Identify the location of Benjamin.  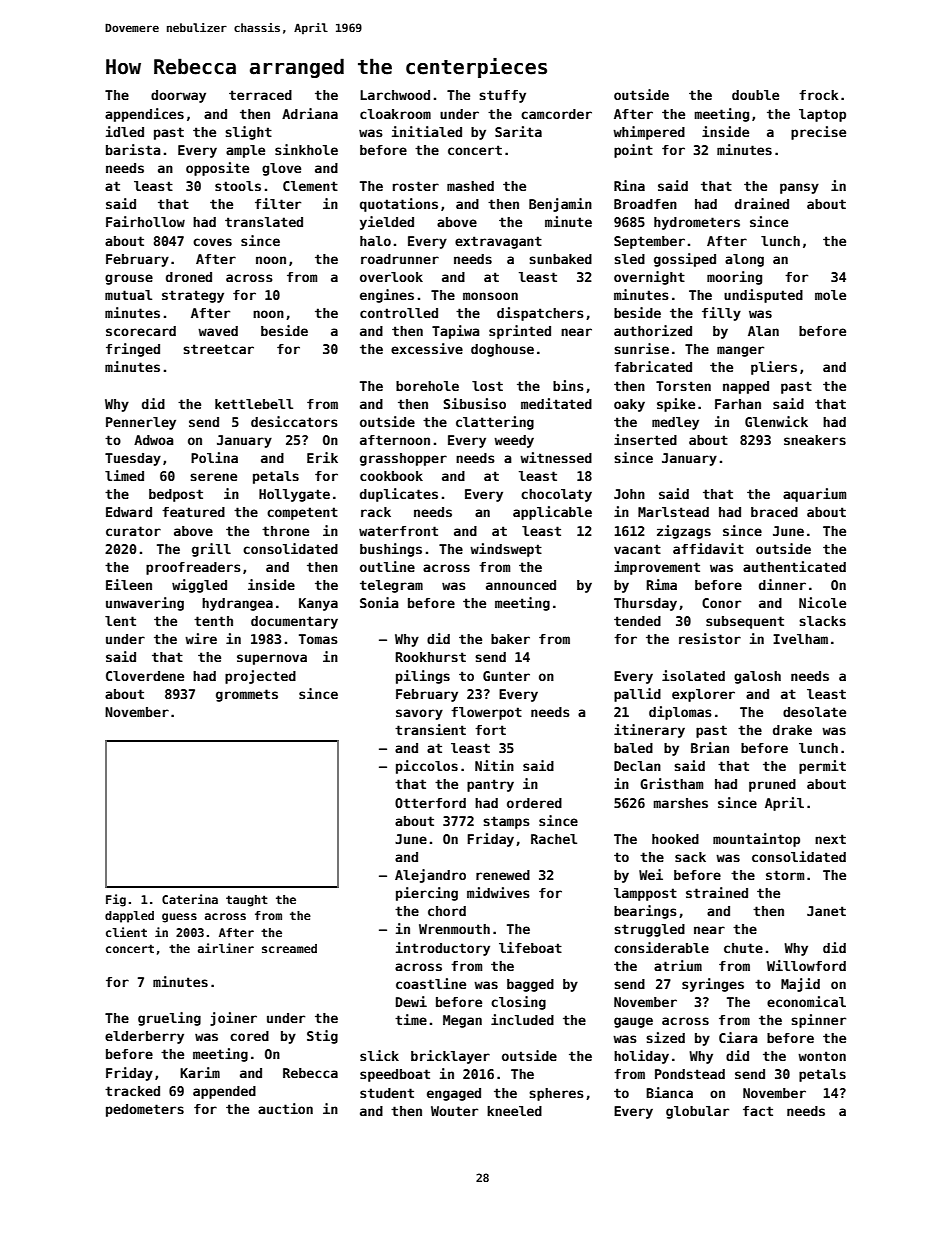
(560, 205).
